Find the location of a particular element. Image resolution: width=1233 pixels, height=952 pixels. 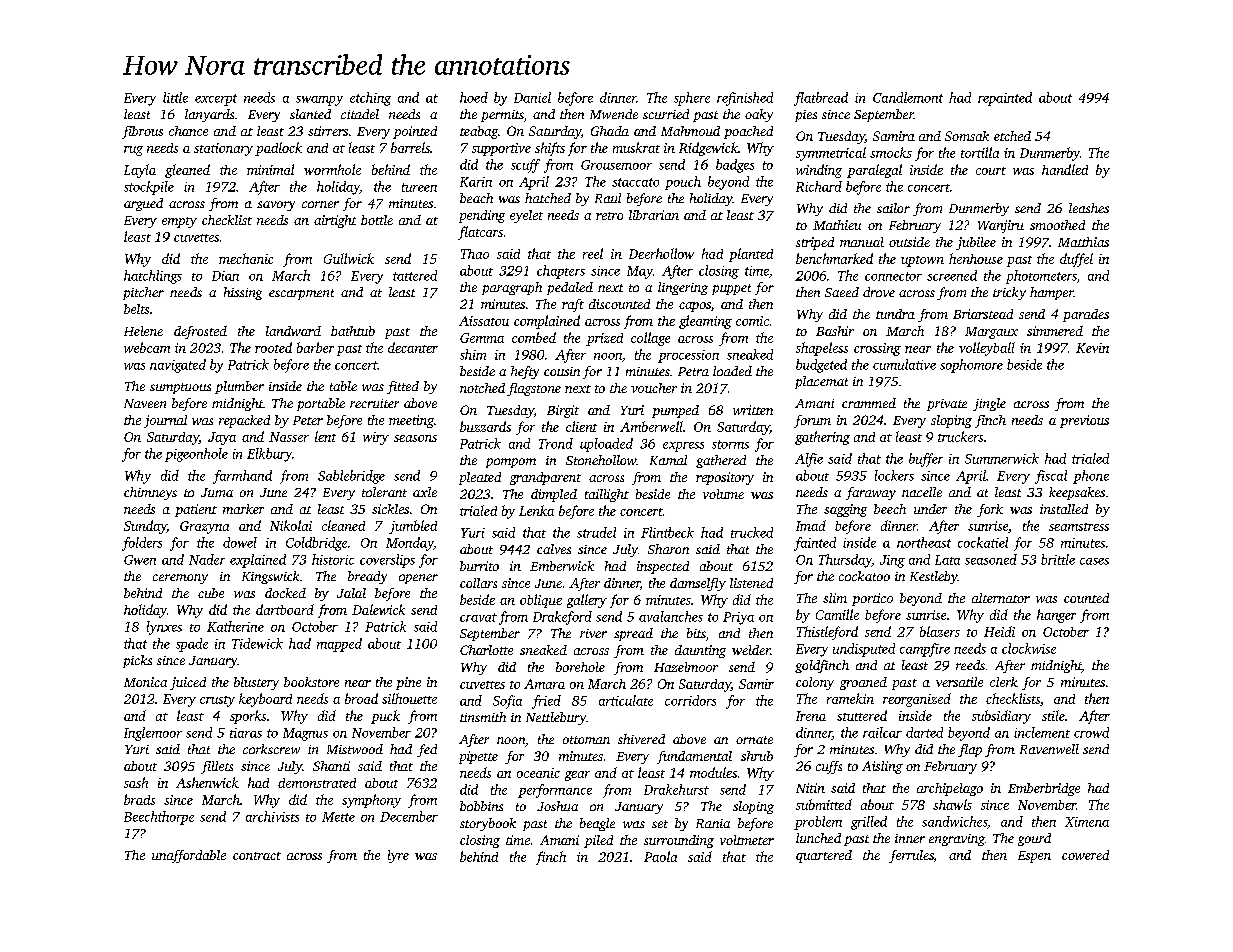

little is located at coordinates (175, 97).
